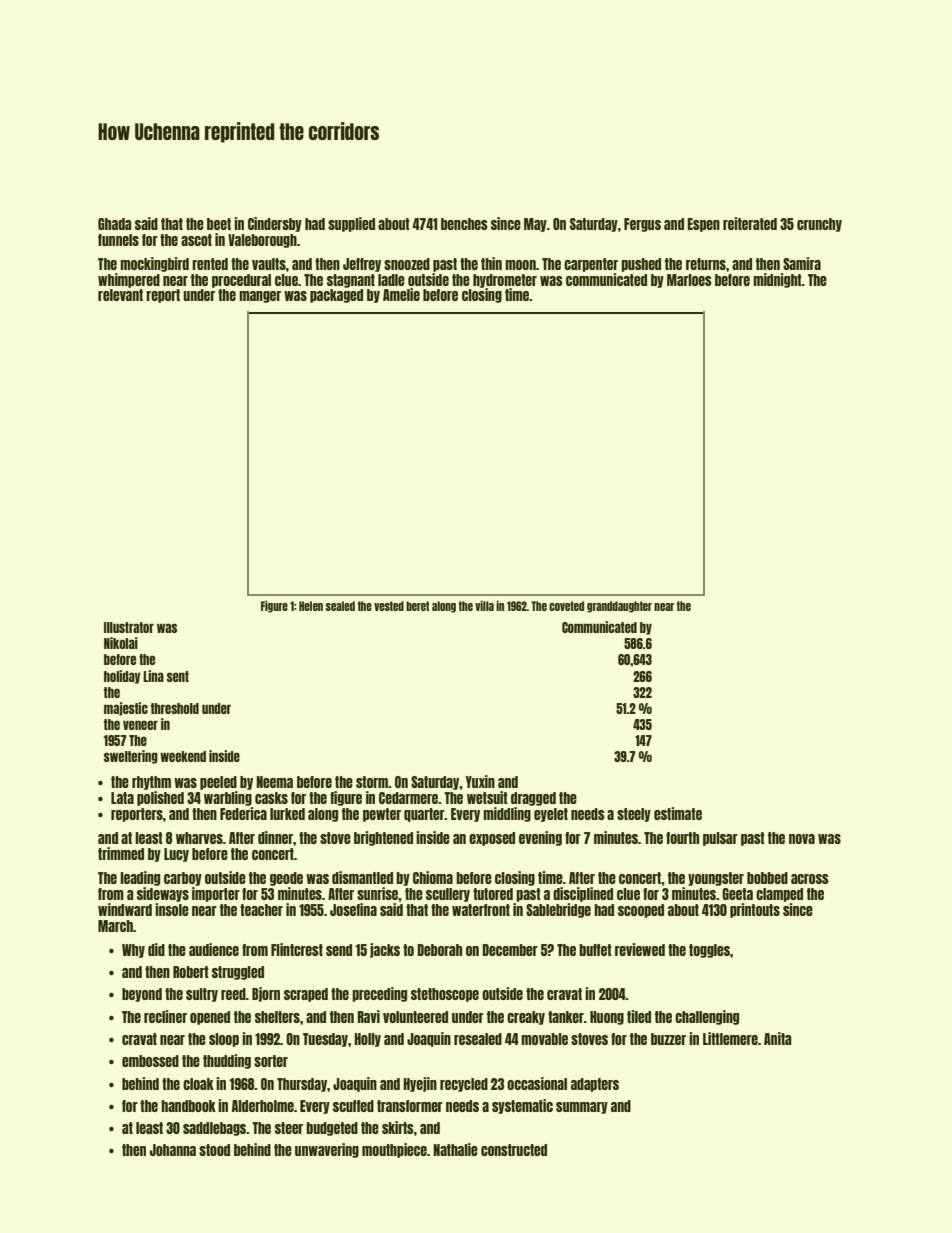 This screenshot has height=1233, width=952. What do you see at coordinates (558, 910) in the screenshot?
I see `Sablebridge` at bounding box center [558, 910].
